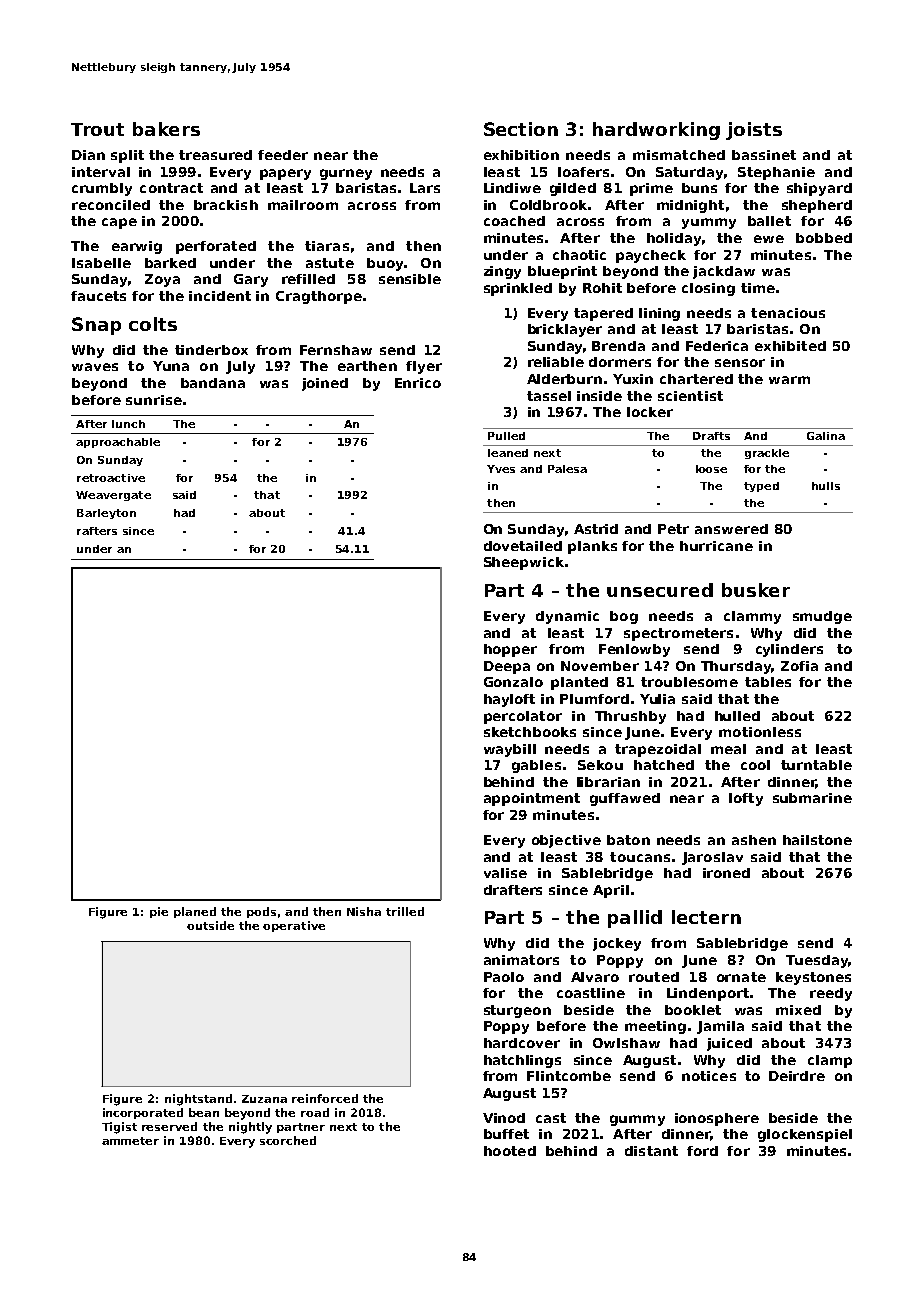 This image has width=924, height=1308. Describe the element at coordinates (106, 514) in the image. I see `Barleyton` at that location.
